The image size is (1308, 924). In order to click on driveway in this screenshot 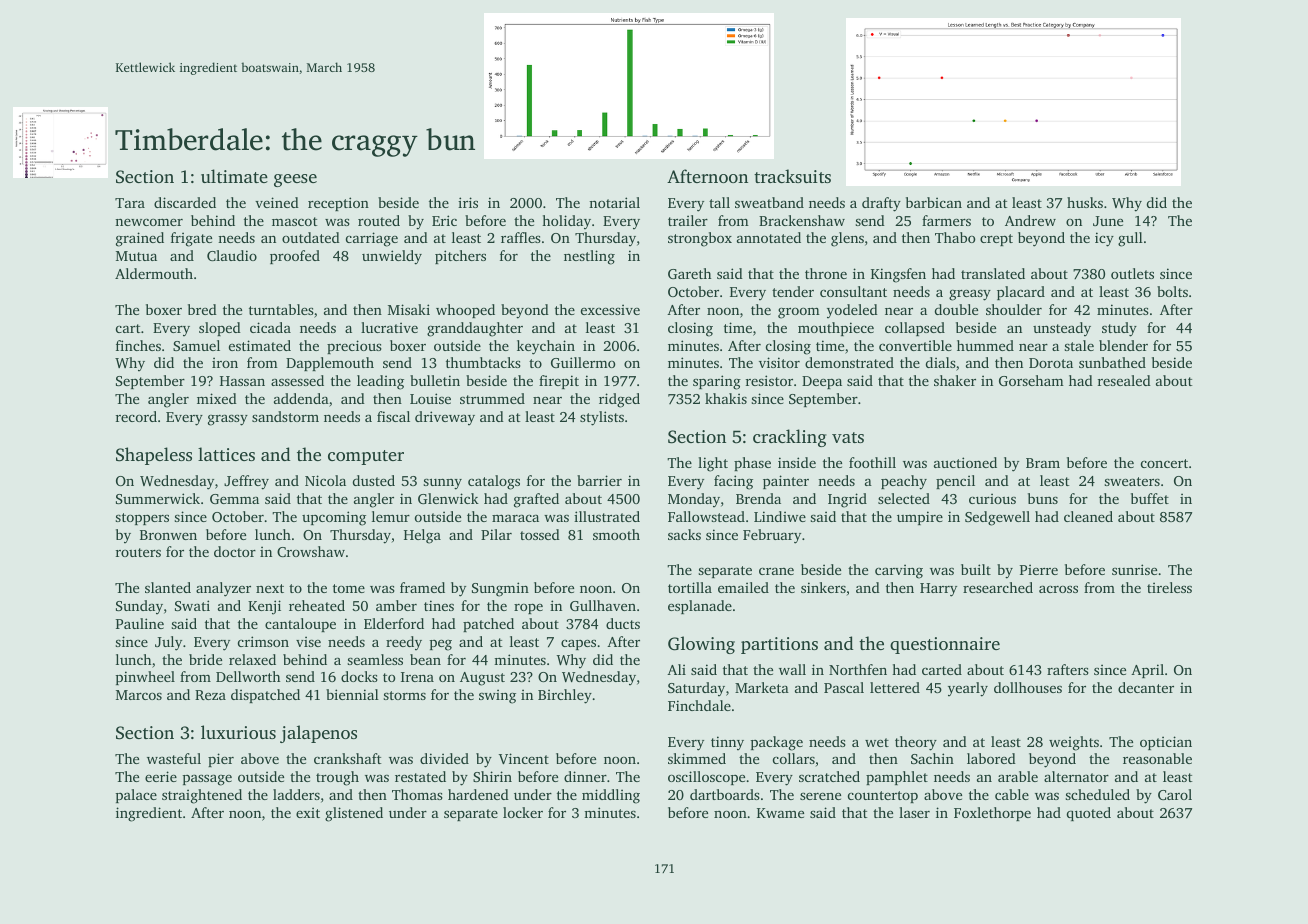, I will do `click(445, 418)`.
